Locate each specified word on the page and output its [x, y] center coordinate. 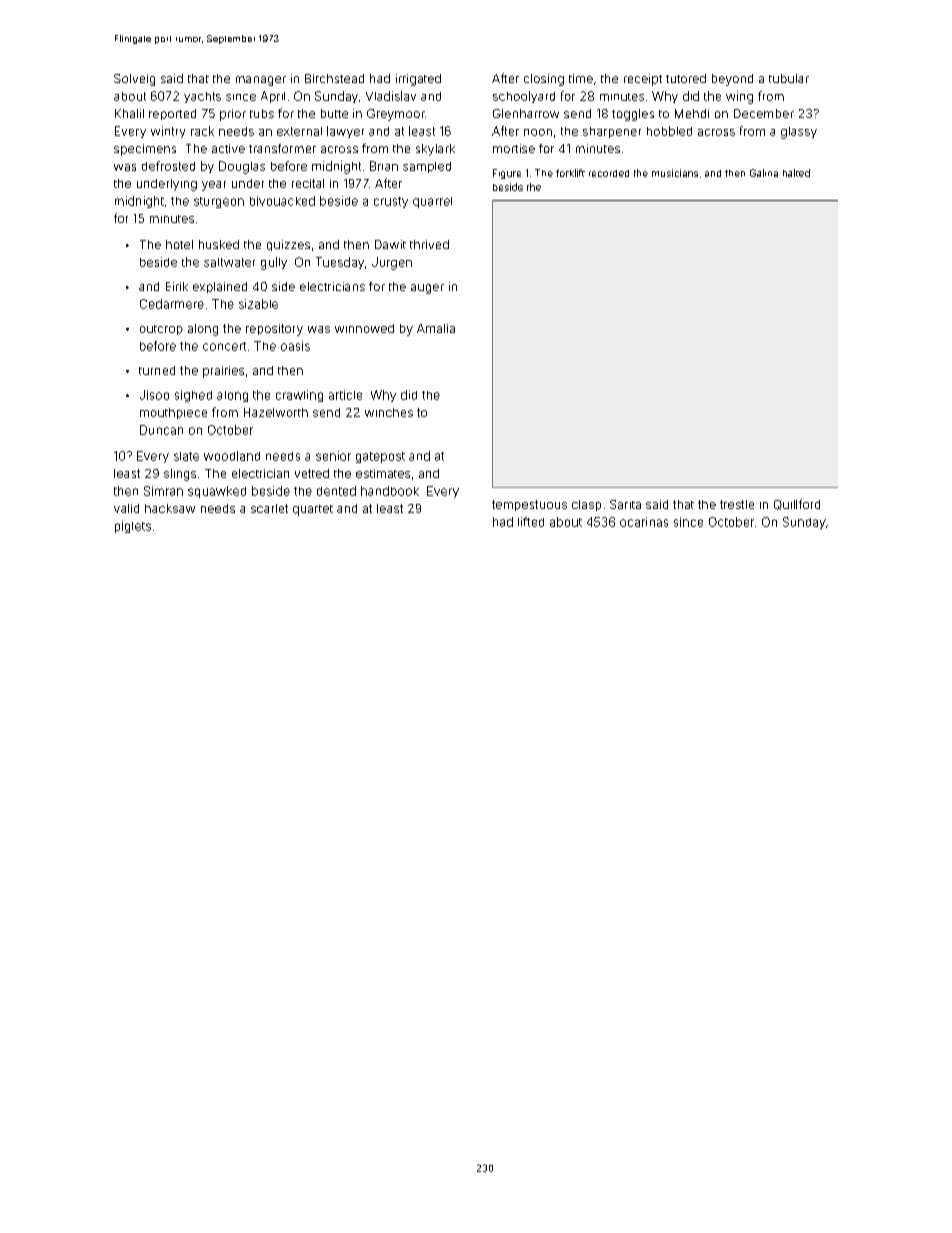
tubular [789, 78]
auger [427, 289]
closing [544, 80]
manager [261, 81]
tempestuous [529, 505]
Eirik [177, 286]
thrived [429, 244]
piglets [133, 527]
